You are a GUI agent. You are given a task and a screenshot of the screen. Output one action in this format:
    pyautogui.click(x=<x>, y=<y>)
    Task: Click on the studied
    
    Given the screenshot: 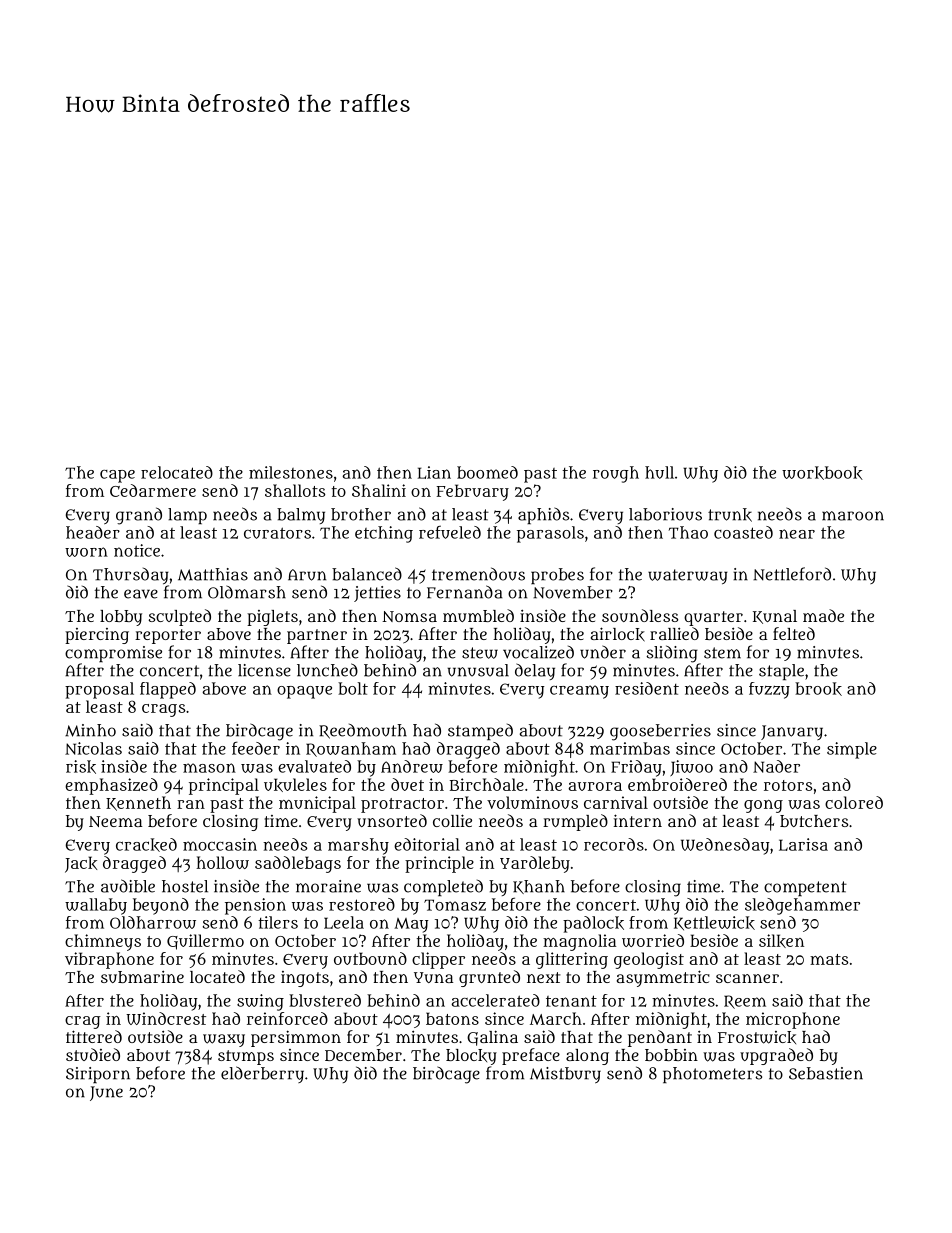 What is the action you would take?
    pyautogui.click(x=93, y=1054)
